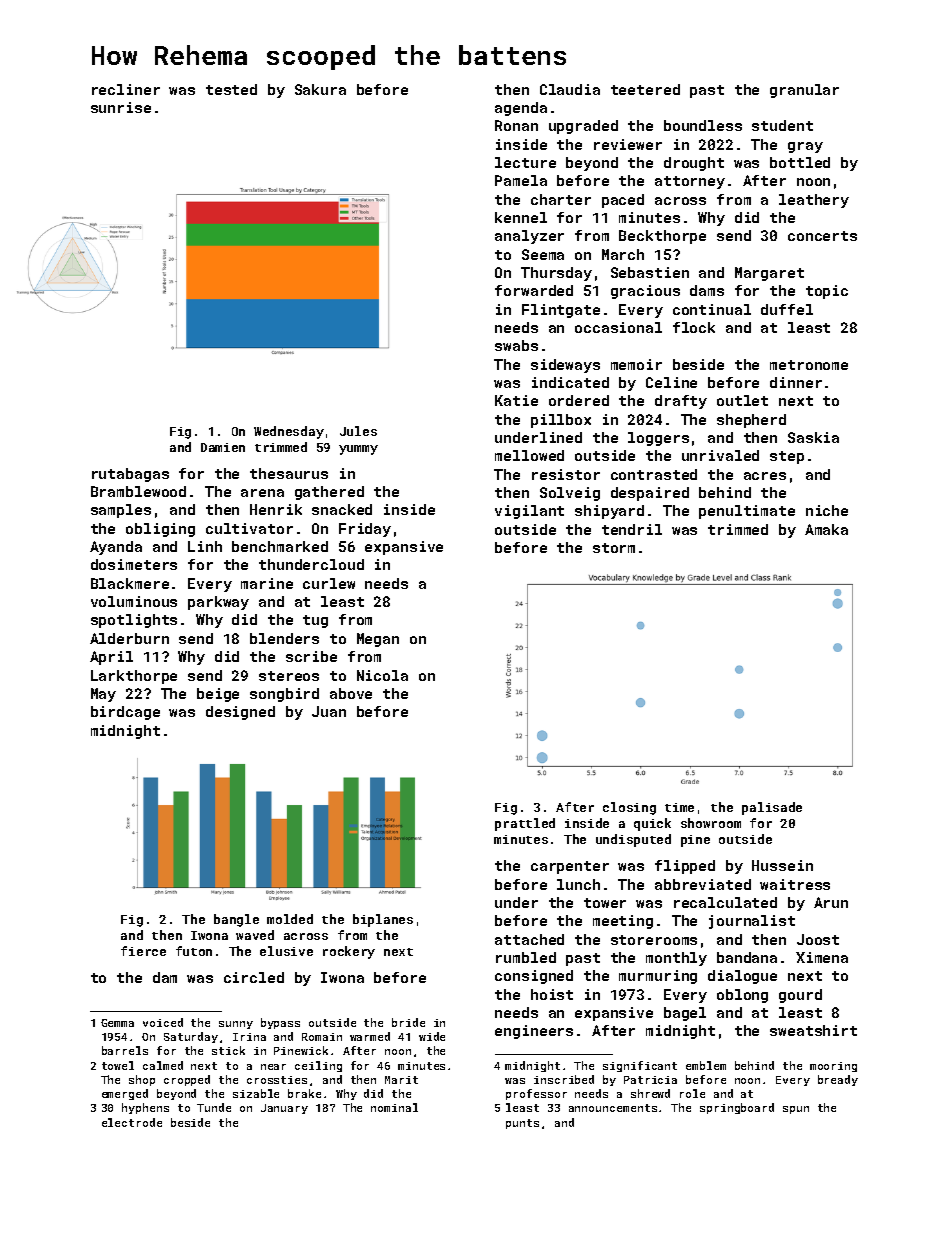 The image size is (952, 1233). Describe the element at coordinates (223, 447) in the document. I see `Damien` at that location.
